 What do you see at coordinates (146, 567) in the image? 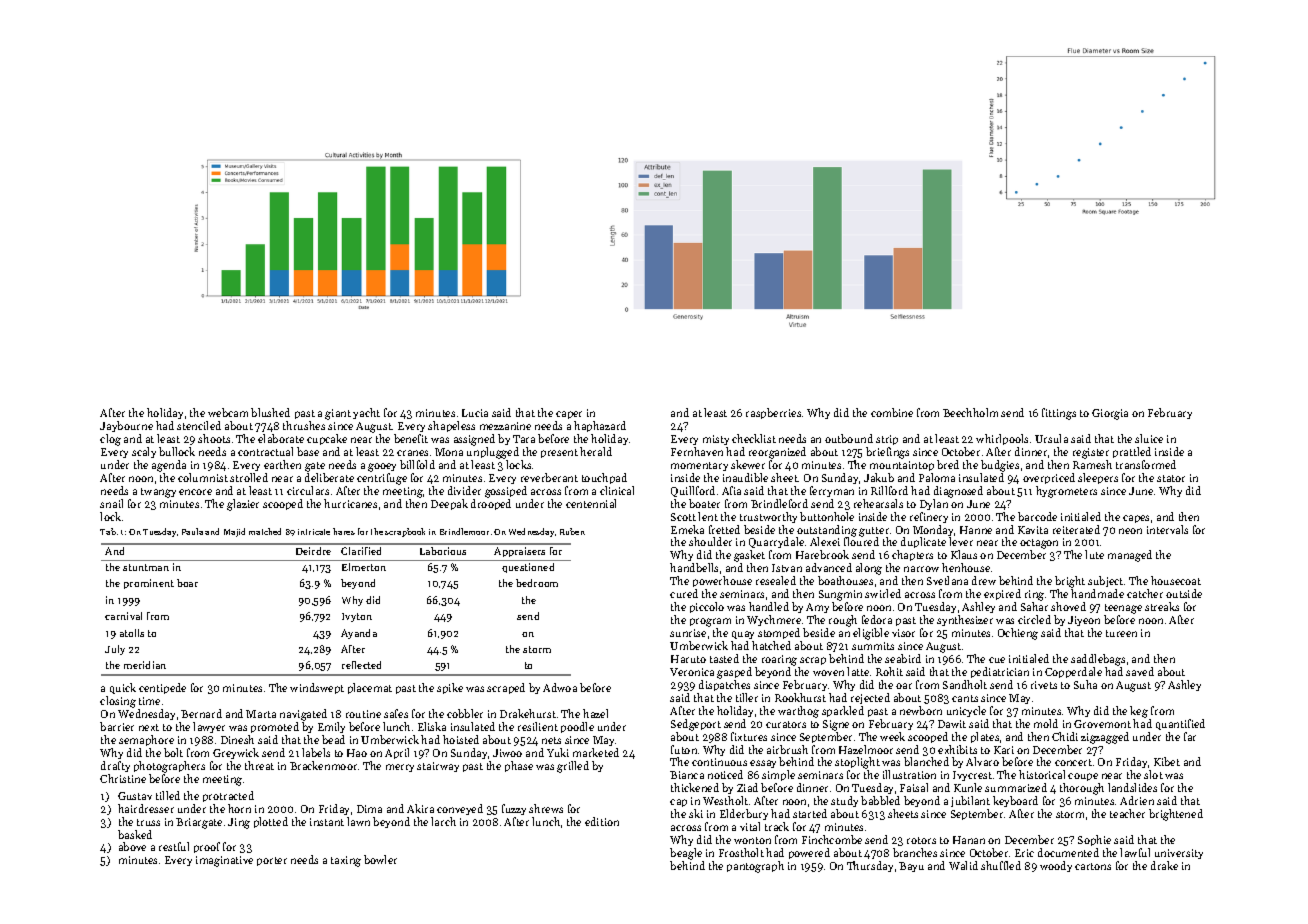
I see `stuntman` at bounding box center [146, 567].
